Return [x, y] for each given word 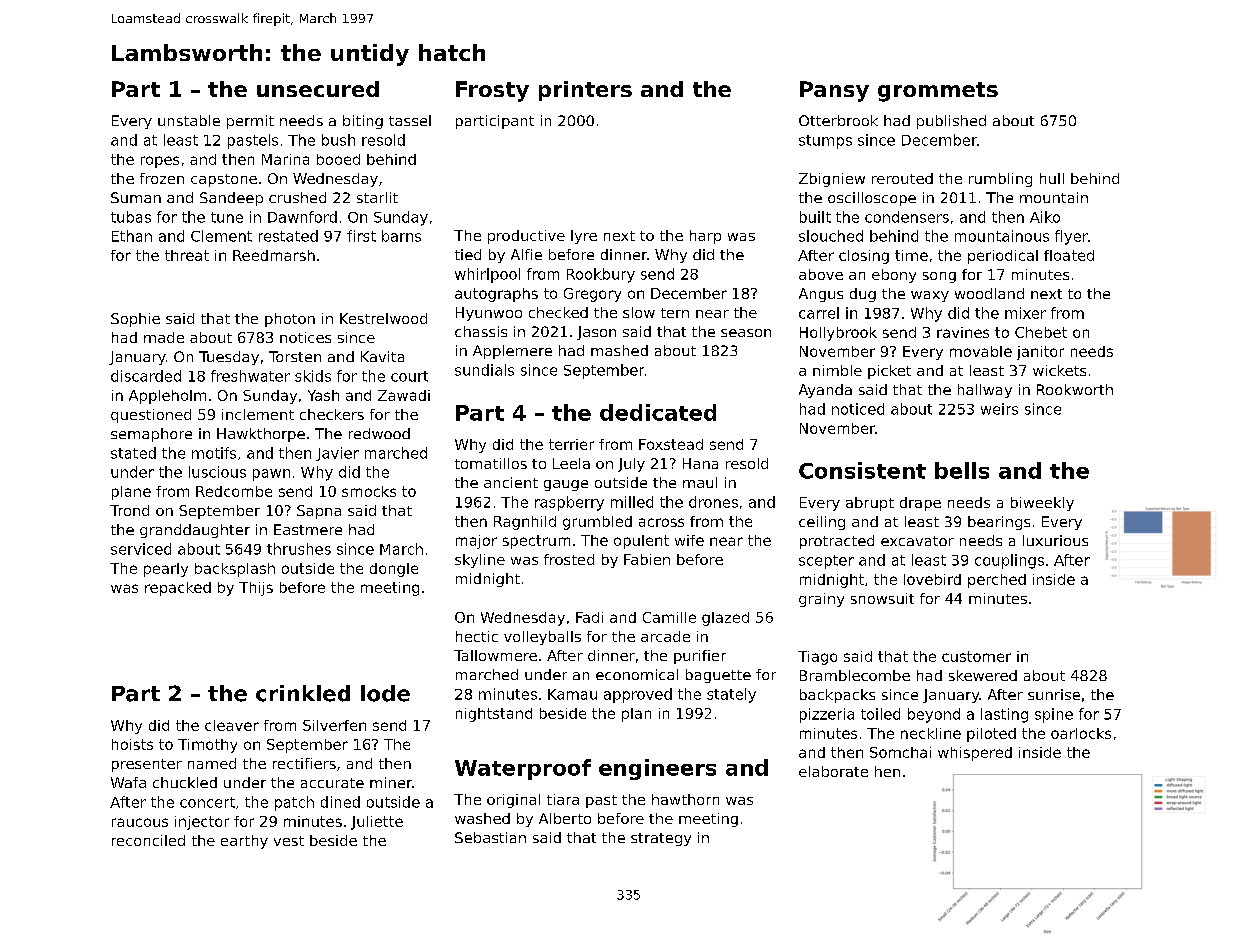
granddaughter [195, 531]
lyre [584, 237]
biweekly [1042, 504]
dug [863, 295]
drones [713, 502]
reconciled [148, 840]
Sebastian [490, 837]
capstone [224, 180]
